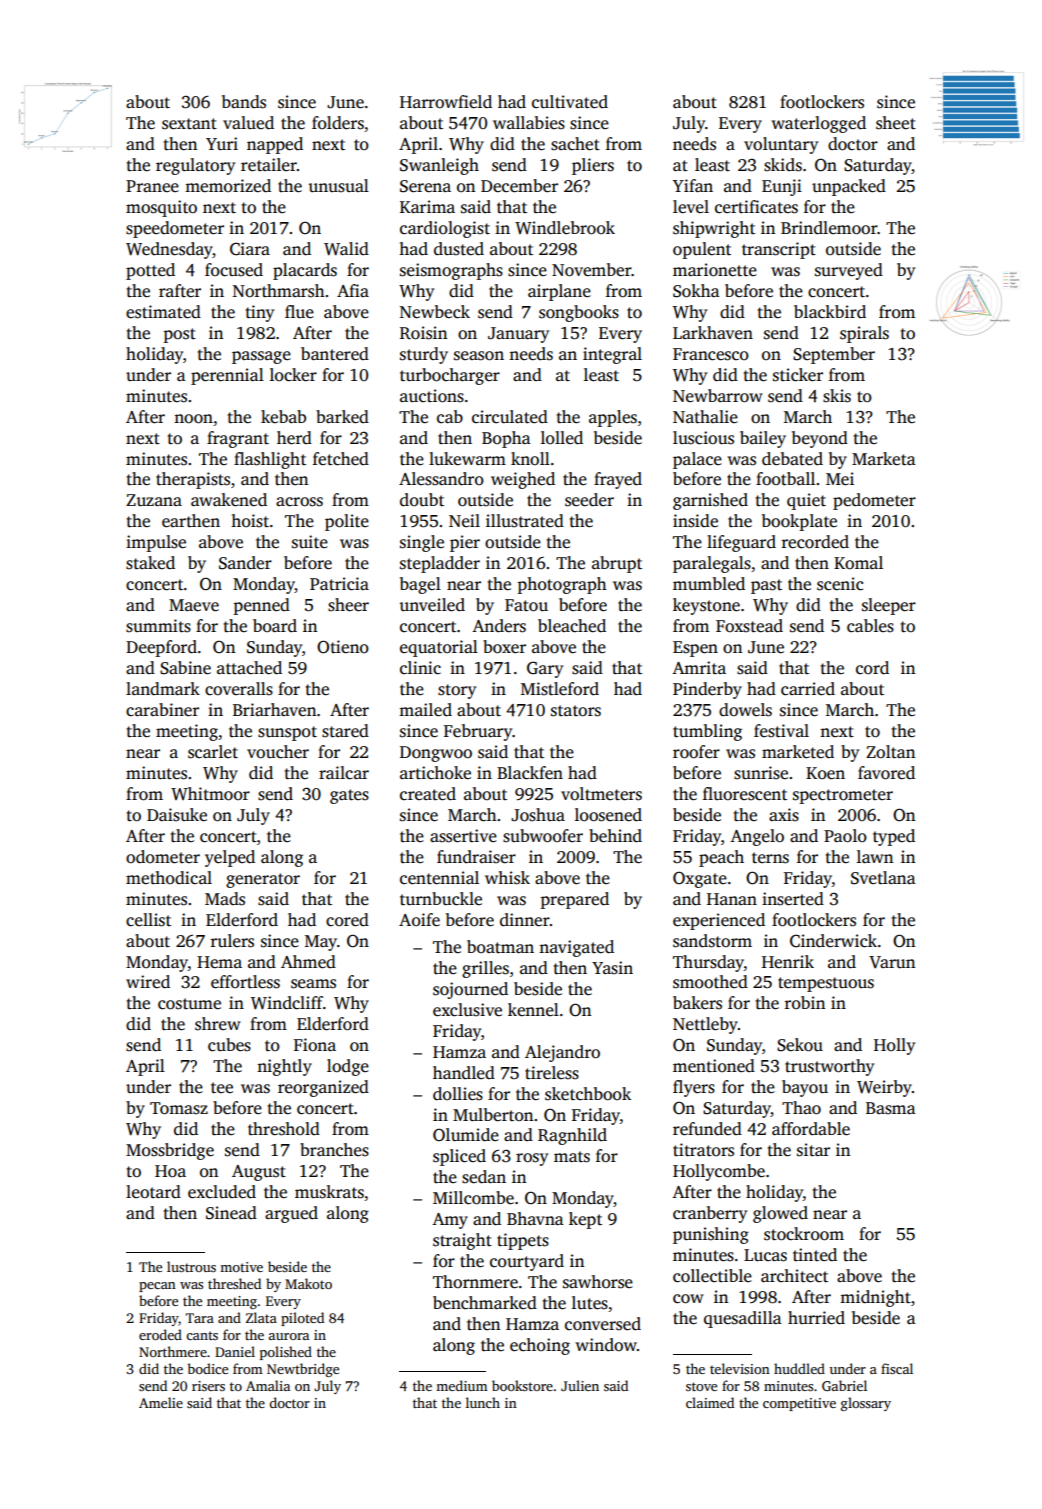  I want to click on Espen, so click(695, 649).
